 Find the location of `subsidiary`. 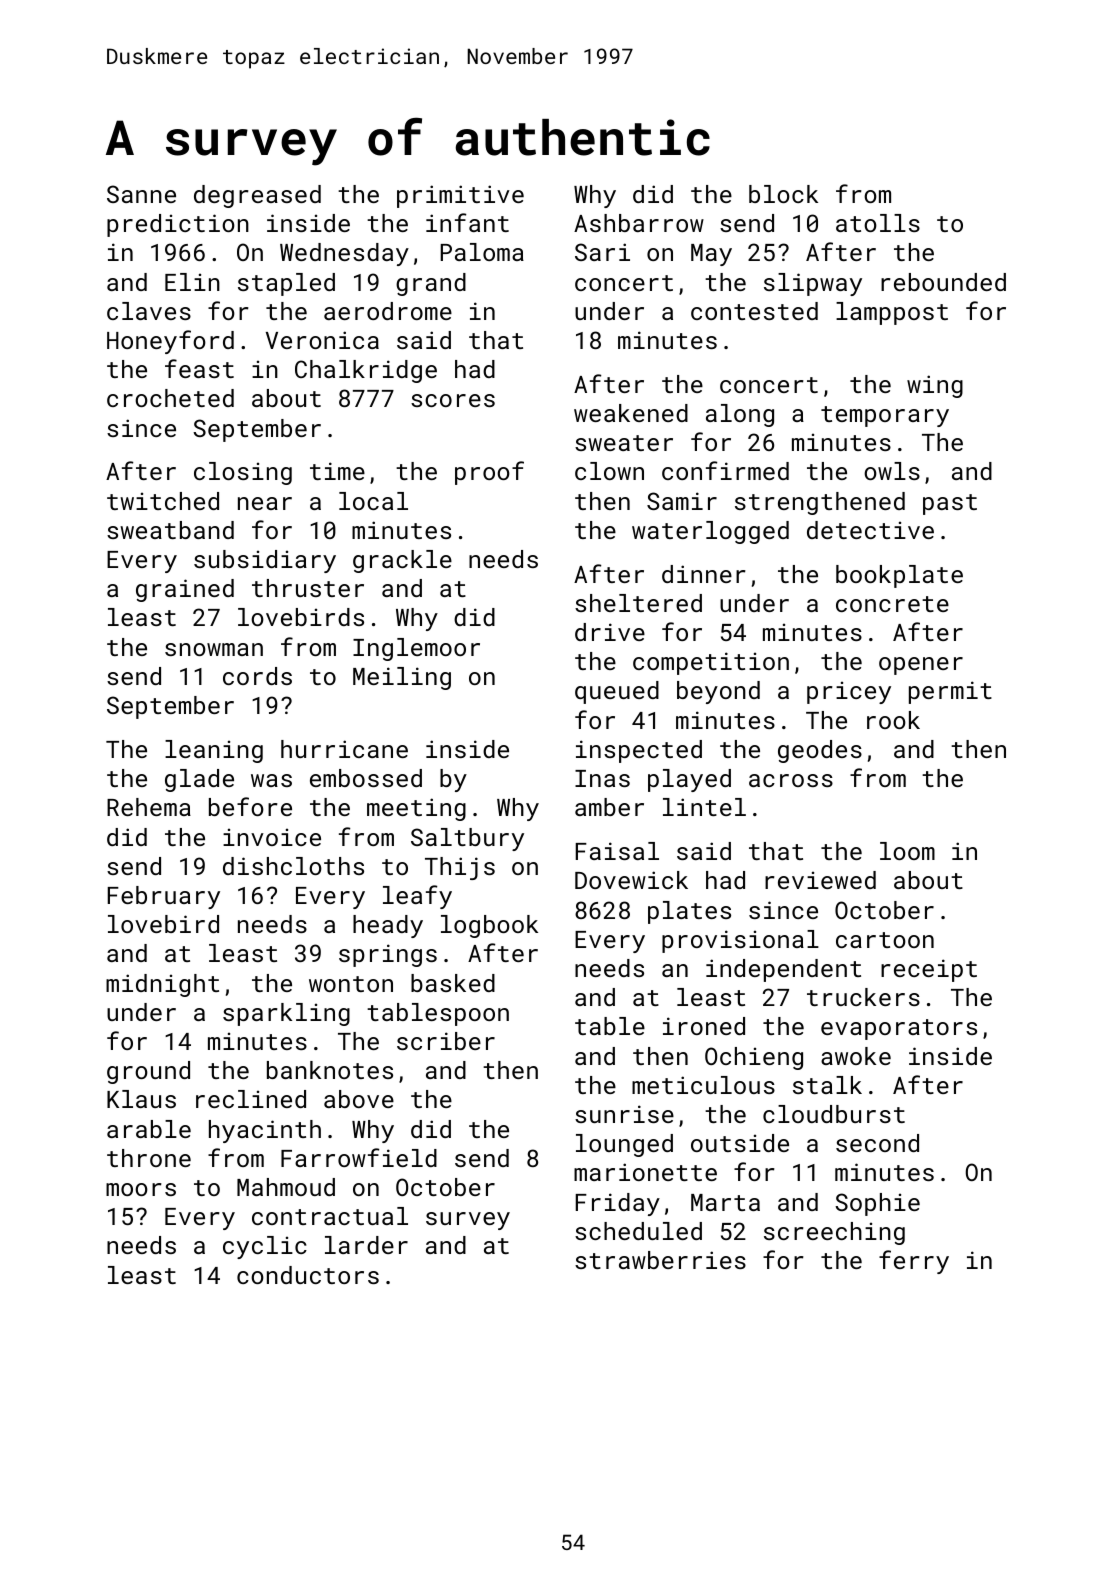

subsidiary is located at coordinates (265, 561).
